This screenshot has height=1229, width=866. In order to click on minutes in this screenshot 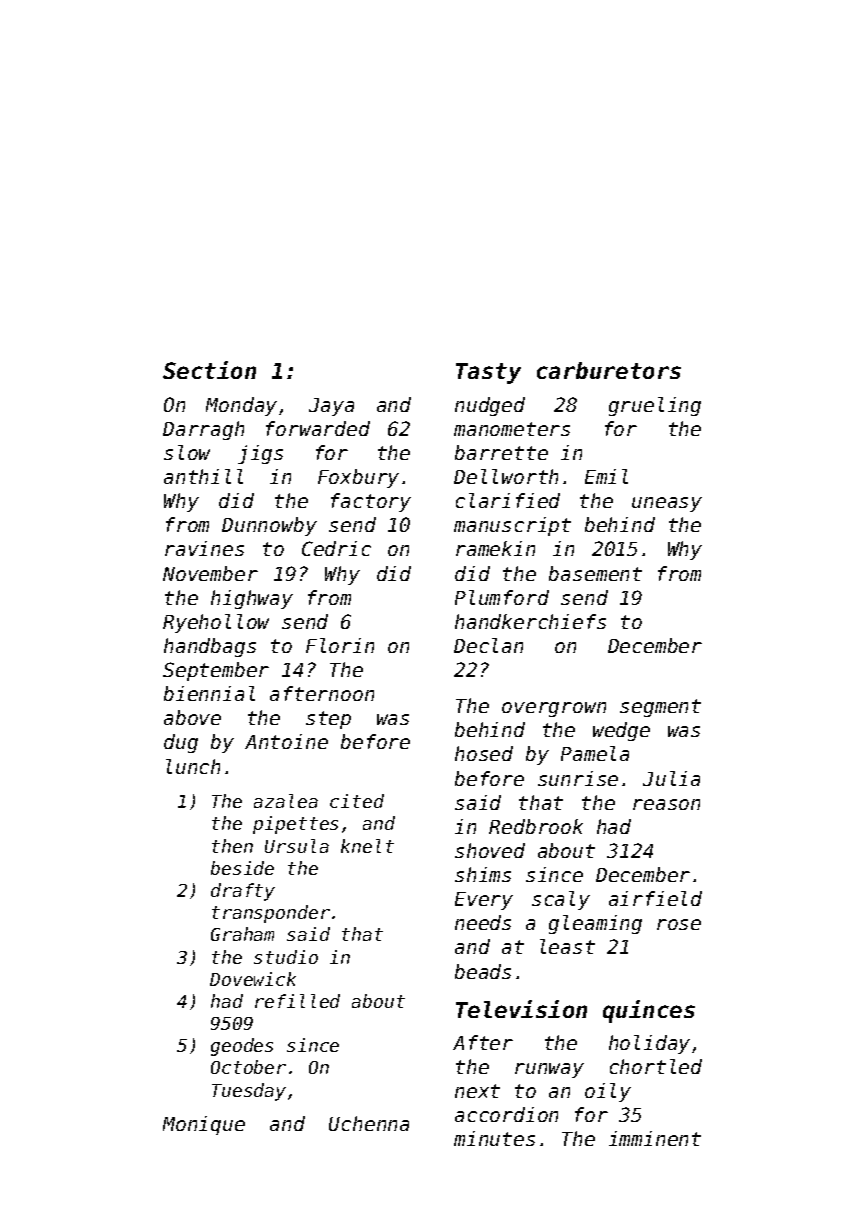, I will do `click(494, 1138)`.
